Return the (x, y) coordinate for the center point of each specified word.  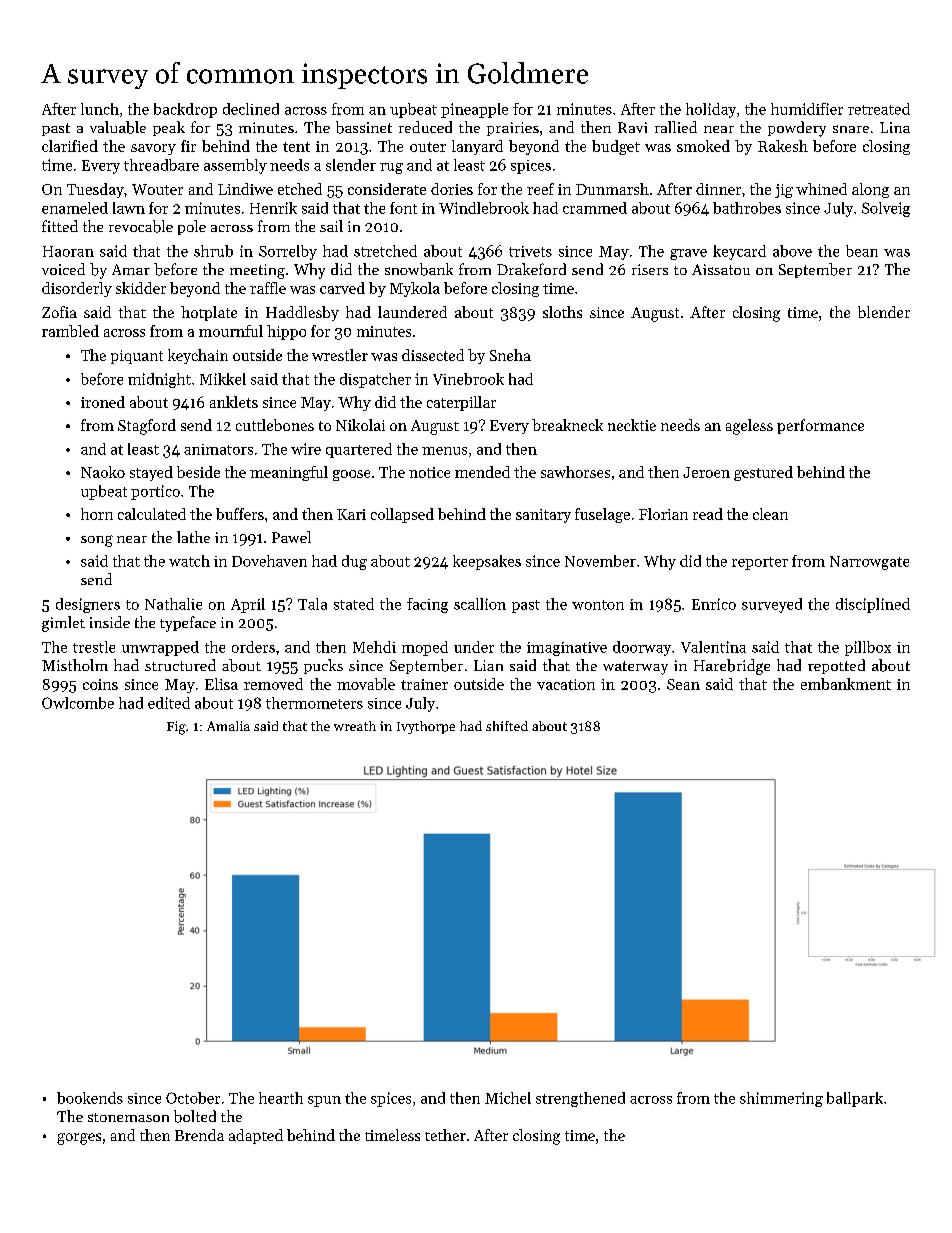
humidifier (807, 109)
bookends (90, 1098)
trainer (424, 684)
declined (251, 109)
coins (100, 684)
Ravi (632, 127)
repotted (836, 666)
